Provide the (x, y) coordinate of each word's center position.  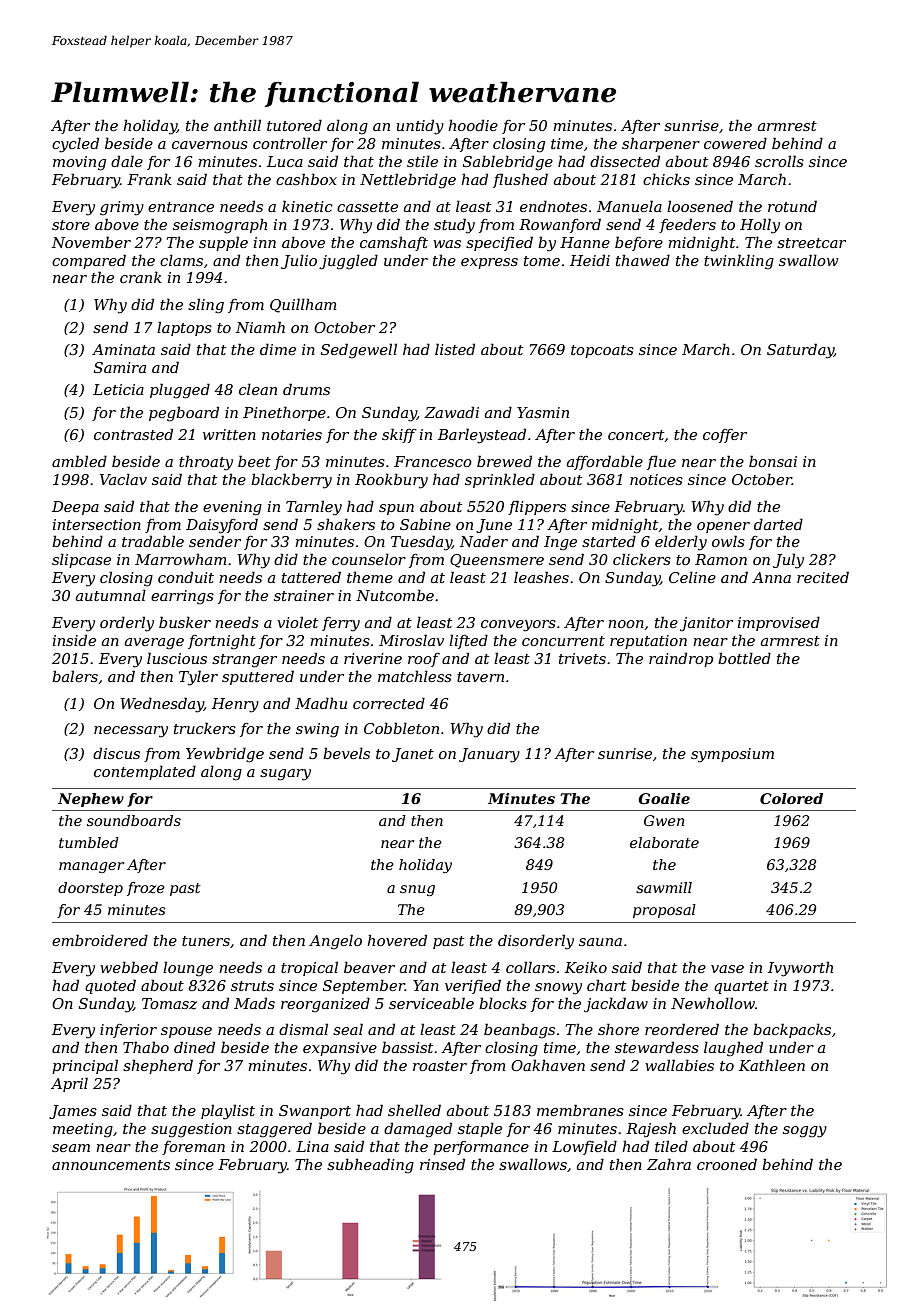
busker (185, 622)
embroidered (100, 940)
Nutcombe (395, 595)
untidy (420, 127)
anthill (237, 125)
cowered (735, 143)
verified (473, 986)
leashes (541, 577)
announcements (111, 1165)
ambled (79, 461)
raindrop (681, 659)
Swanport (315, 1112)
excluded (715, 1128)
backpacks (792, 1030)
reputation (648, 642)
